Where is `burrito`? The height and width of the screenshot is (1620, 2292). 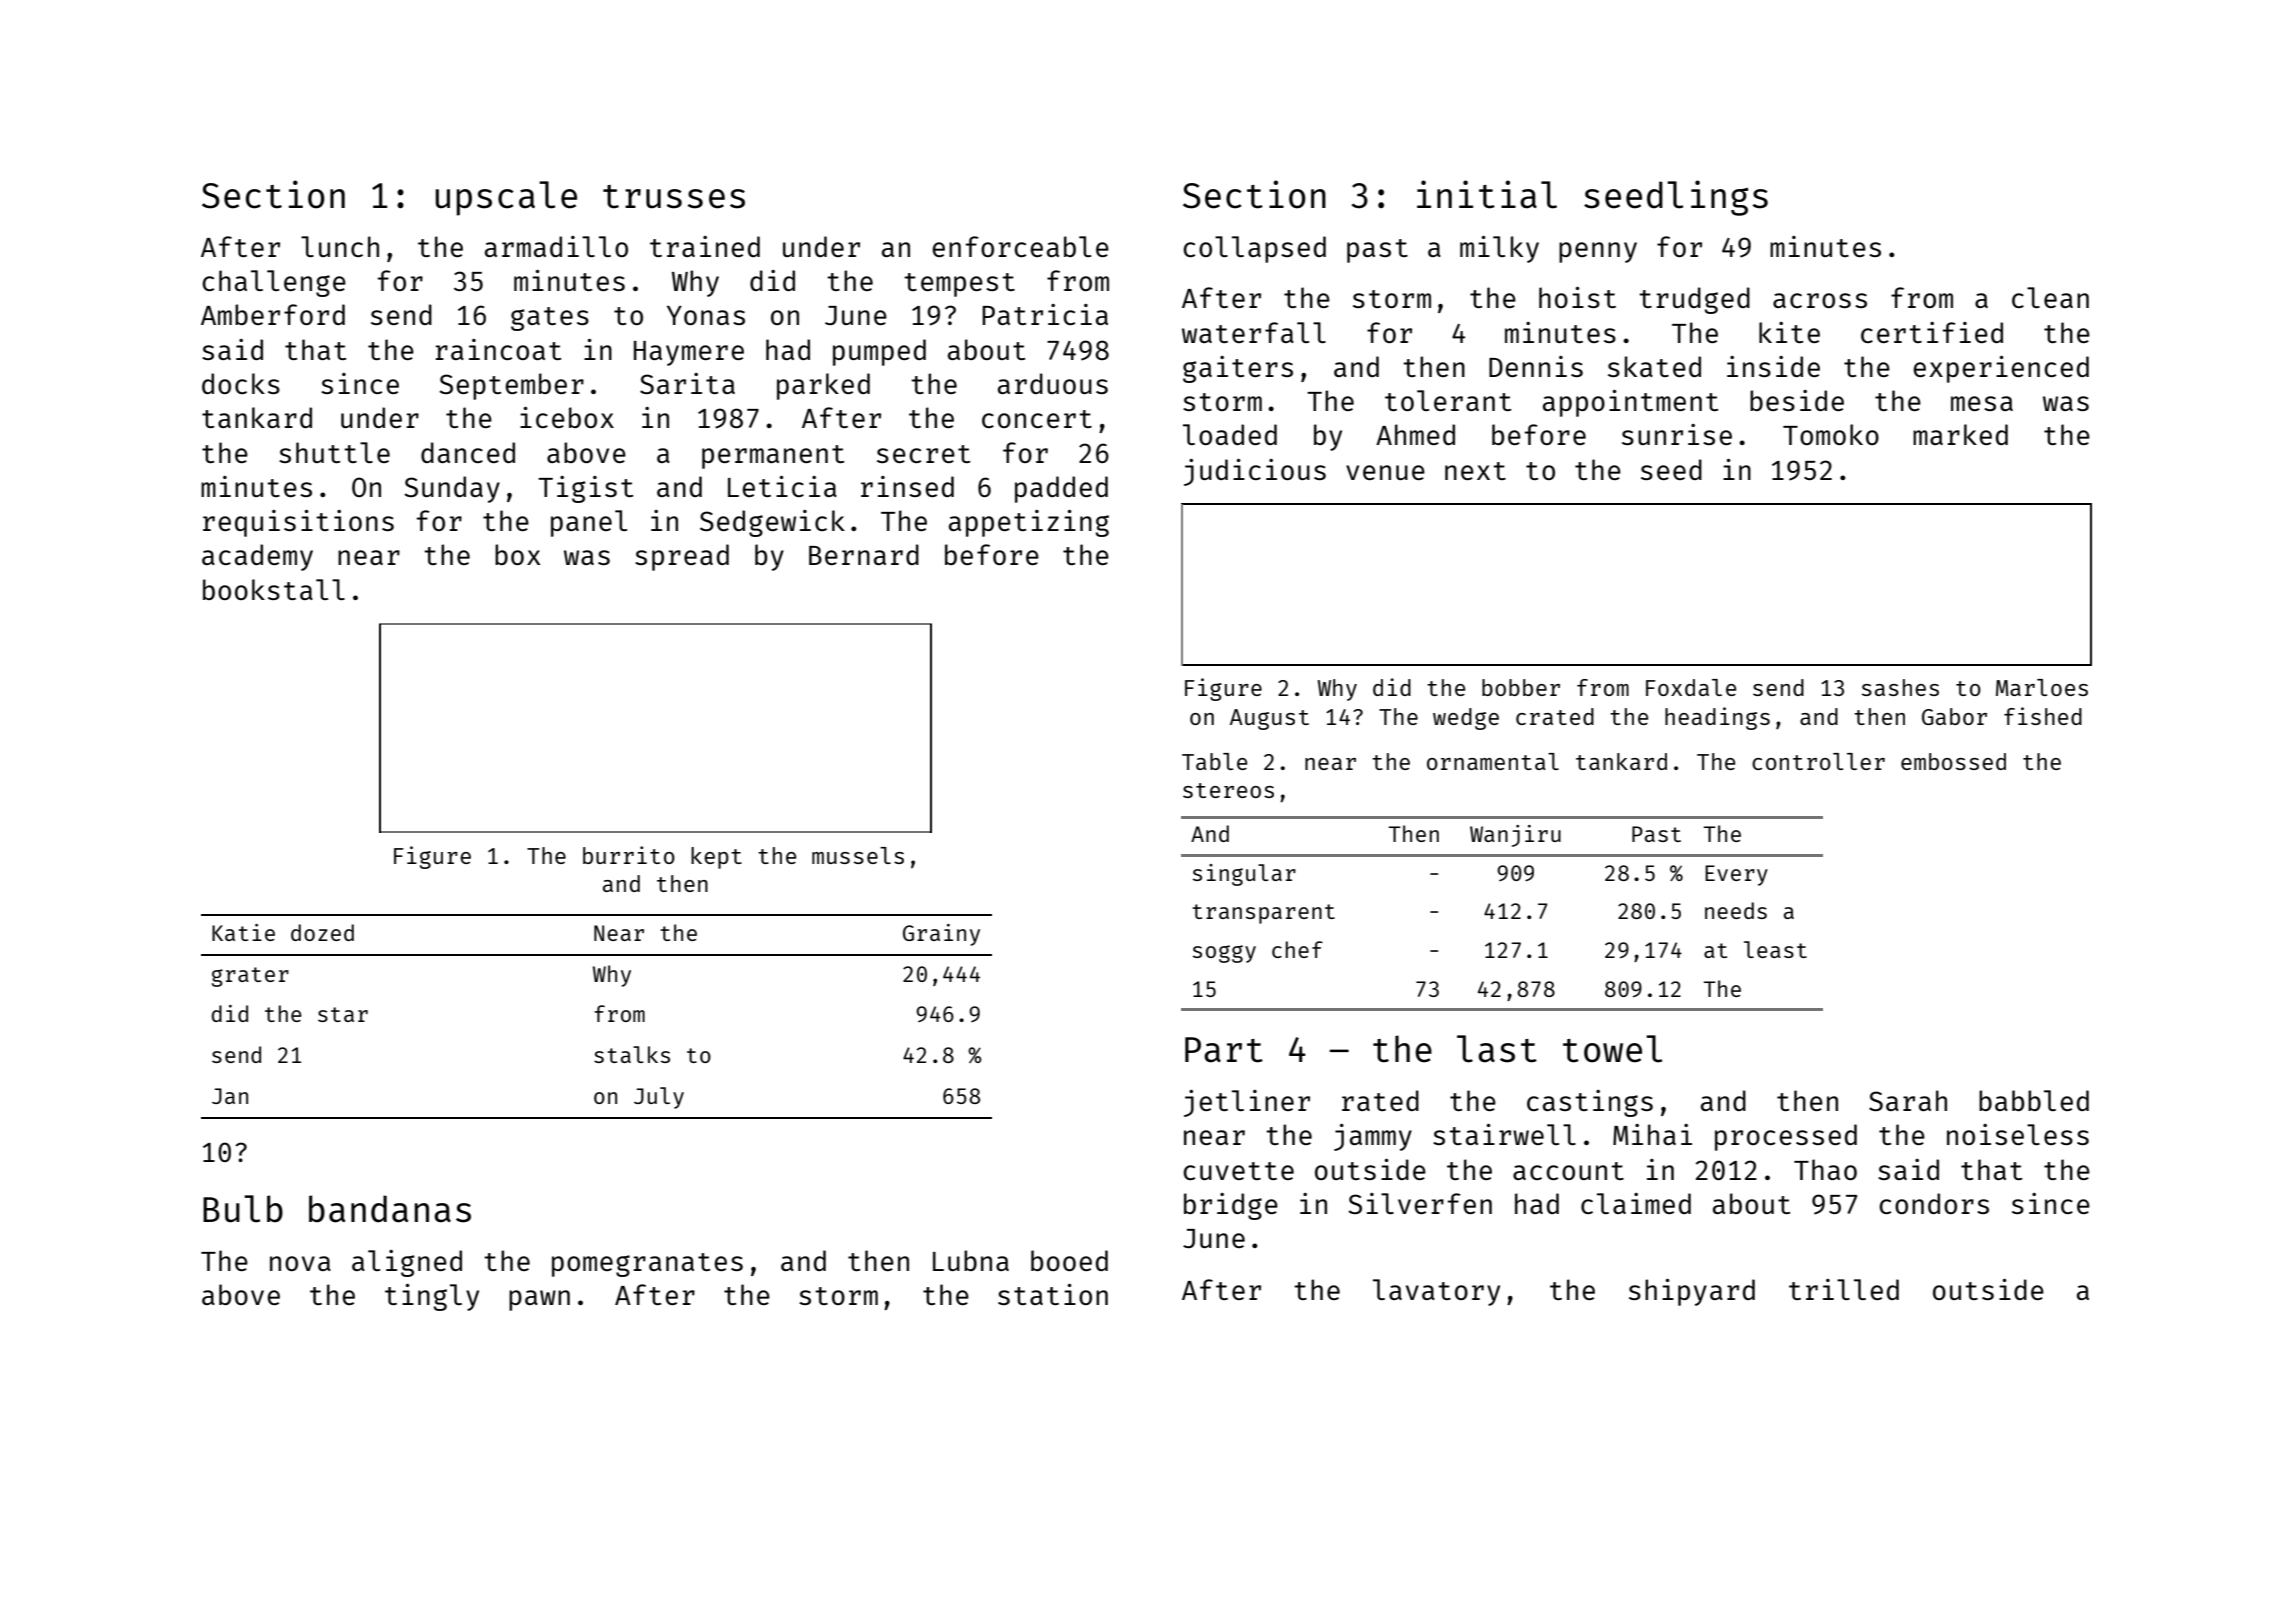 burrito is located at coordinates (629, 855).
